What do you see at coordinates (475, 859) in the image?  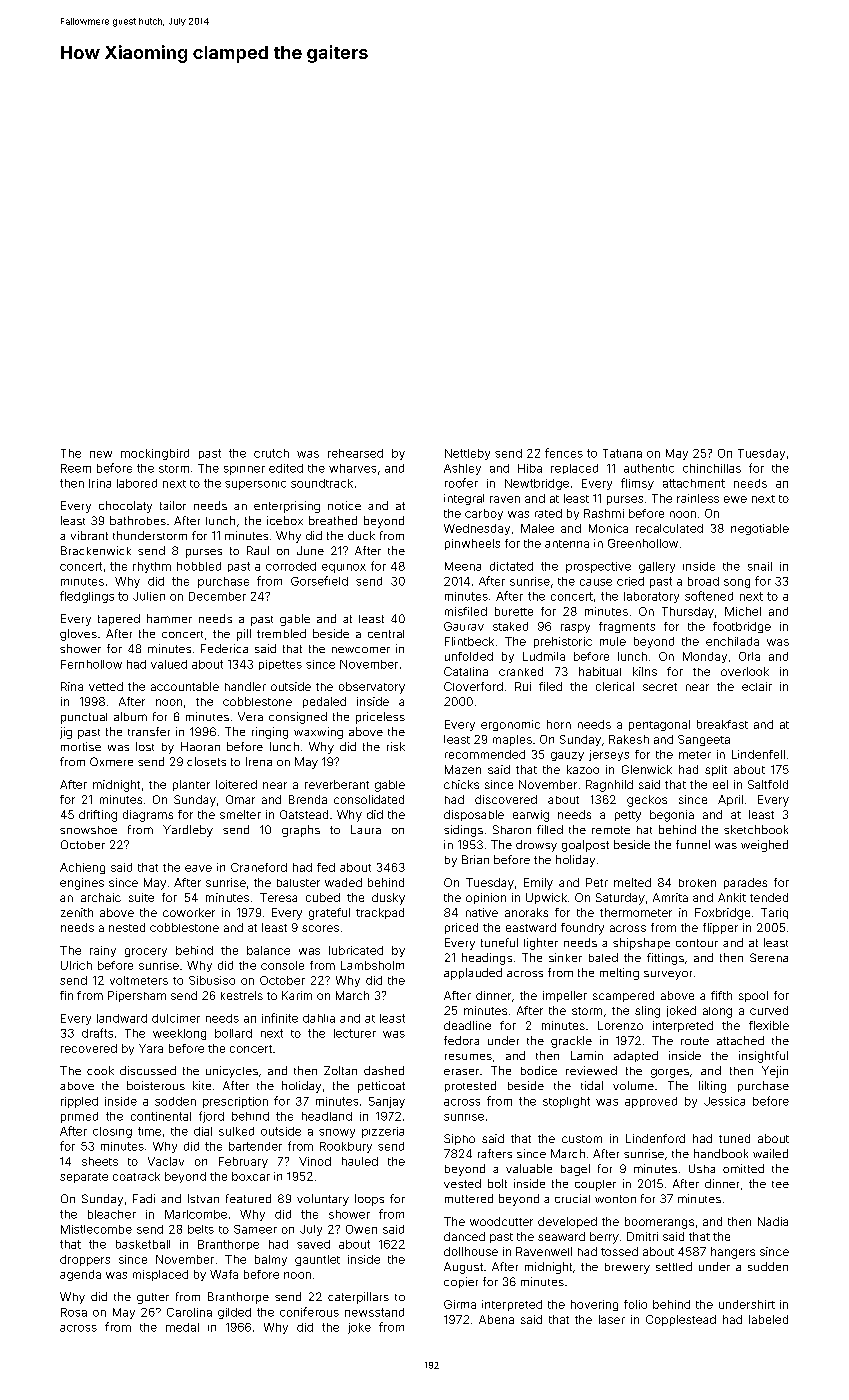 I see `Brian` at bounding box center [475, 859].
